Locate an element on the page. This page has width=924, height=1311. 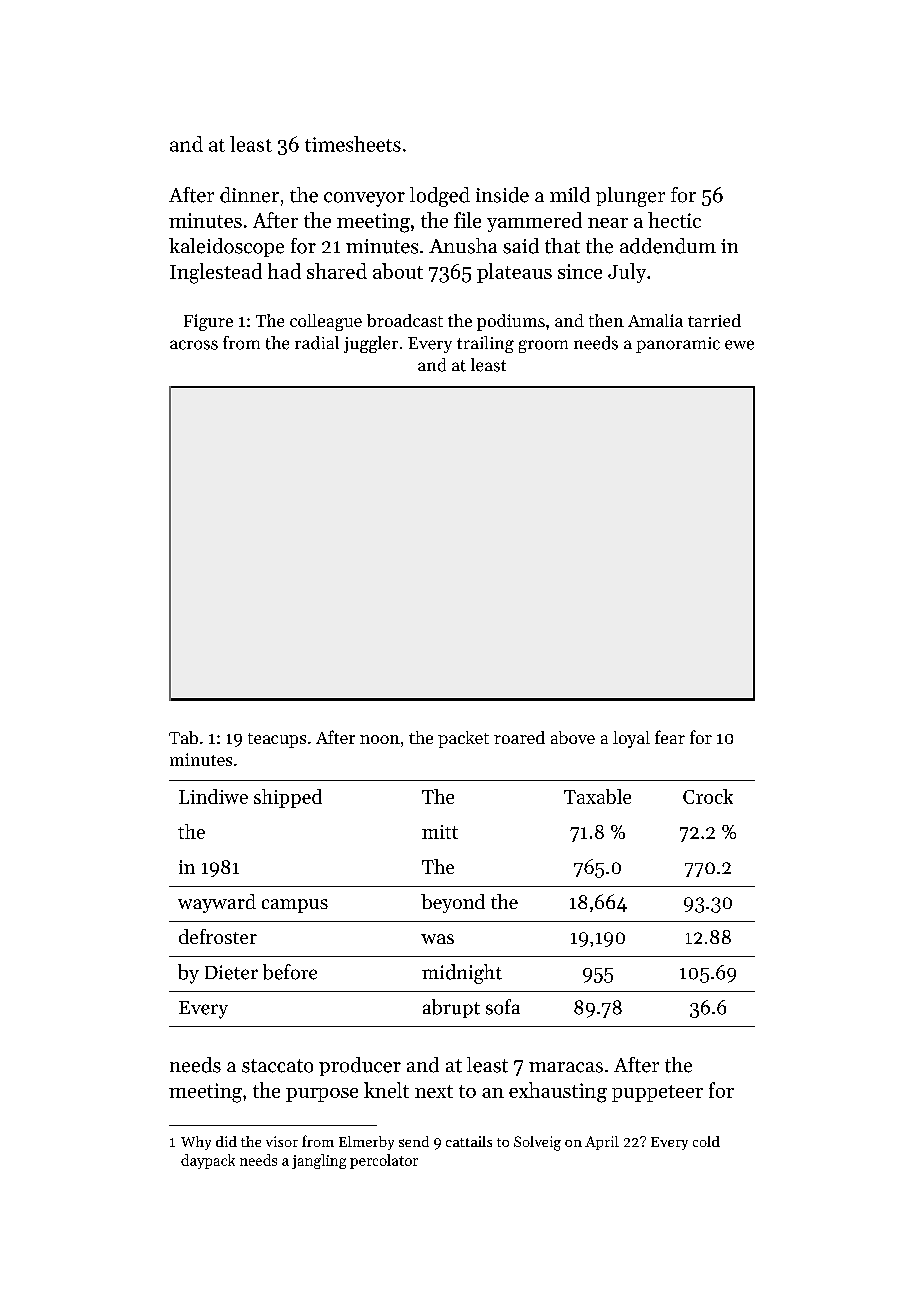
lodged is located at coordinates (440, 197).
